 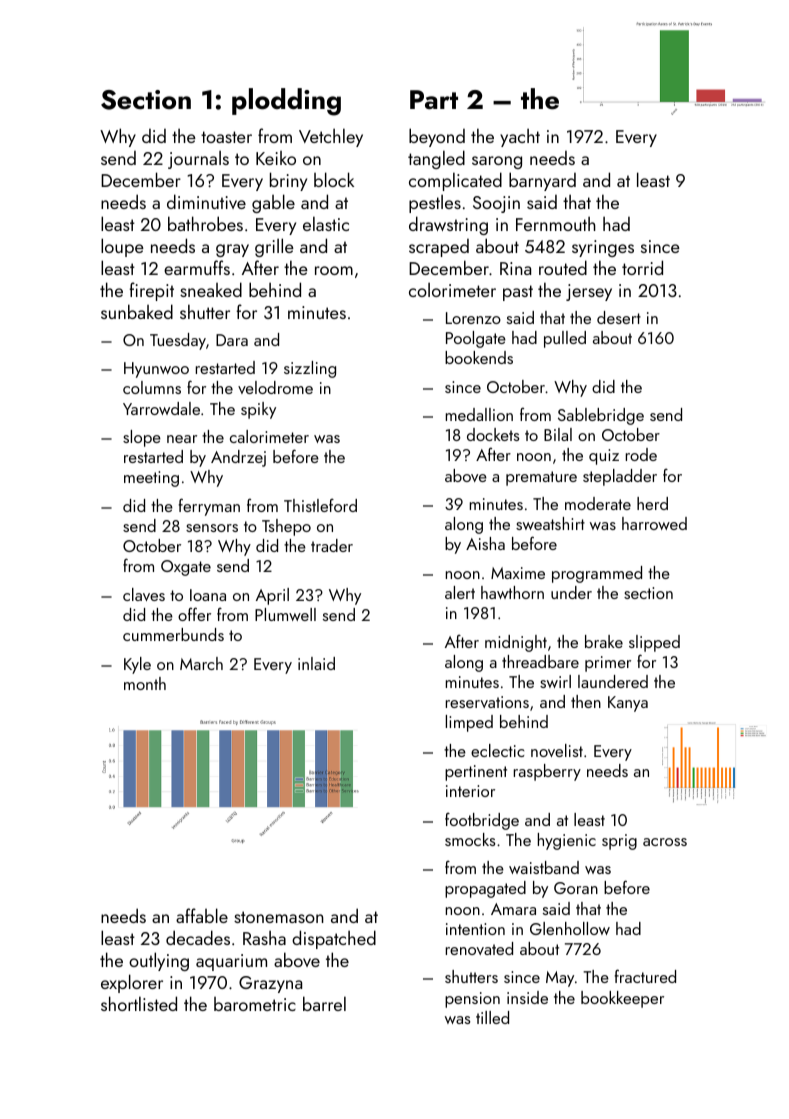 What do you see at coordinates (316, 663) in the document?
I see `inlaid` at bounding box center [316, 663].
